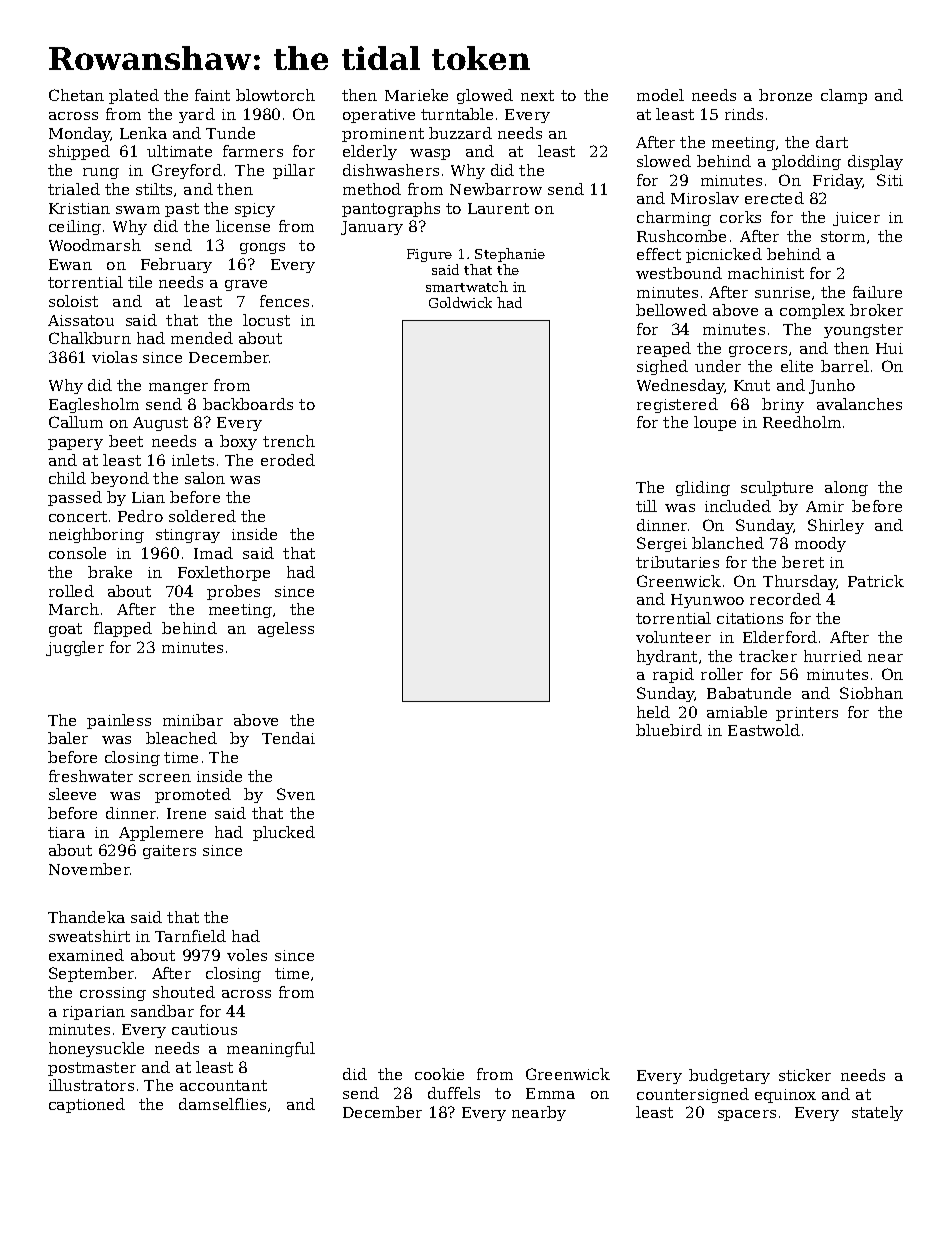 This document has width=952, height=1233. I want to click on Goldwick, so click(460, 302).
